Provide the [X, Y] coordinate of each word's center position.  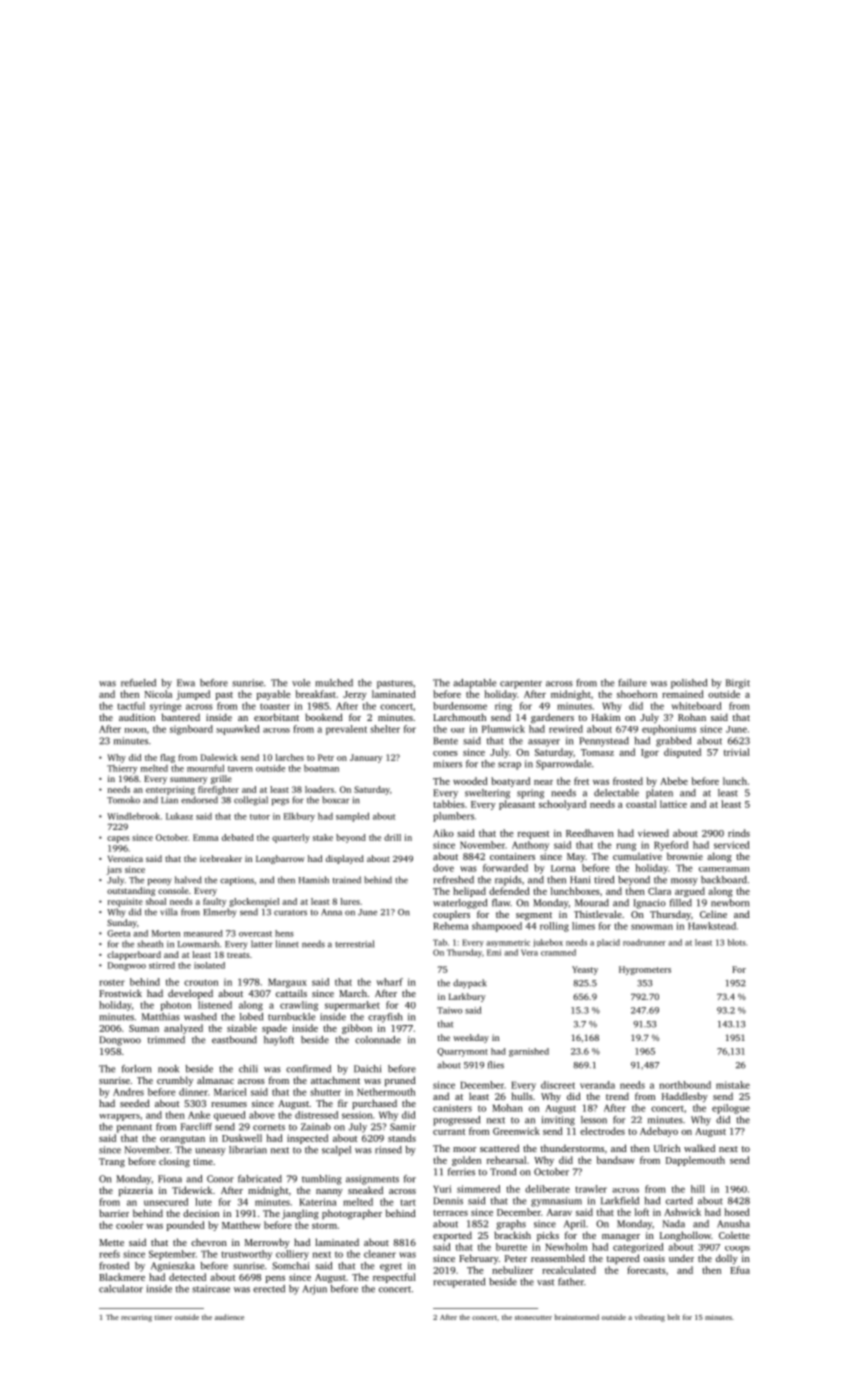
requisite [125, 902]
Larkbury [467, 997]
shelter [385, 729]
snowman [652, 927]
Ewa [186, 683]
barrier [114, 1213]
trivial [737, 752]
